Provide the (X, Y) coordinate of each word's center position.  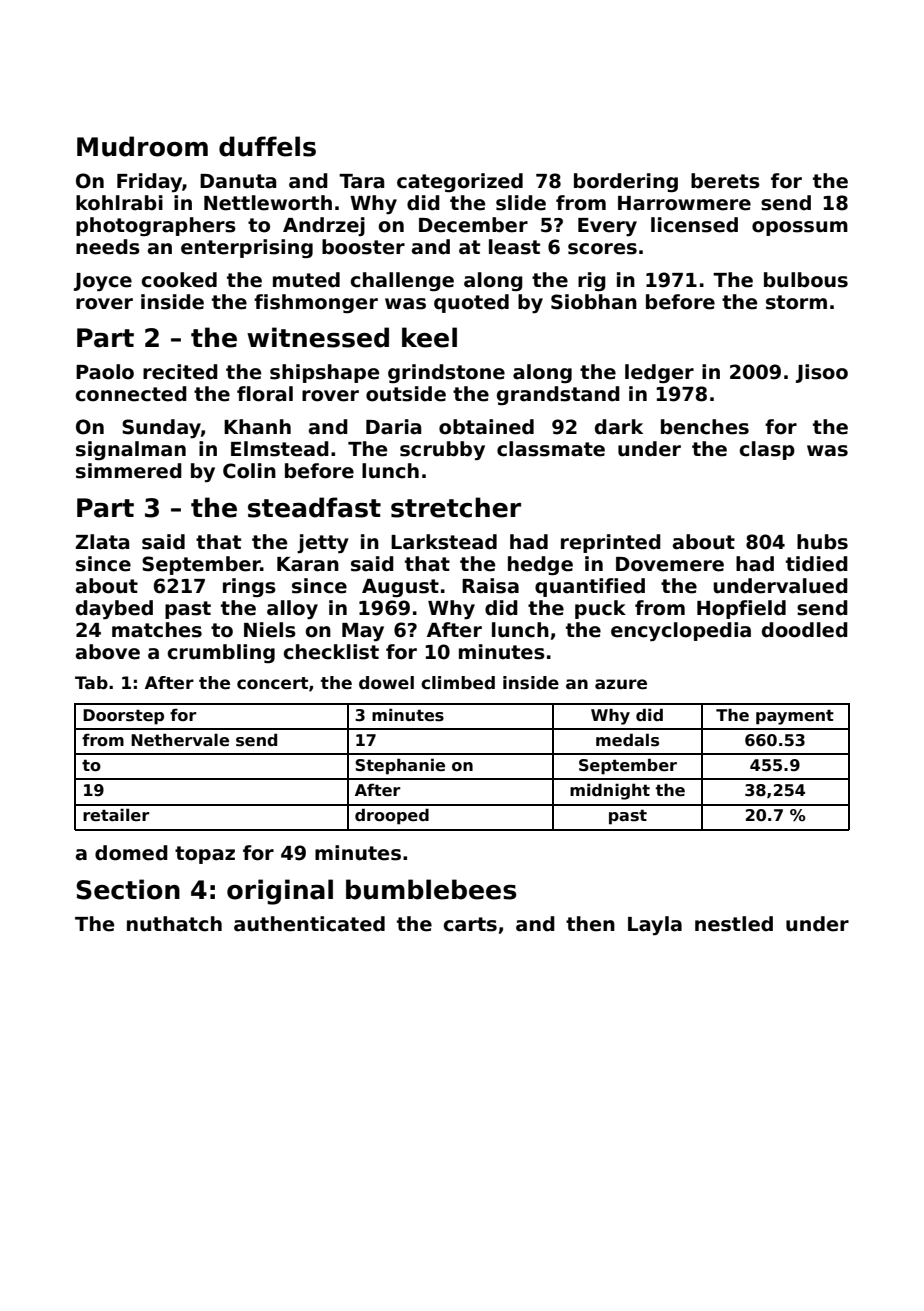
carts (470, 924)
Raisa (490, 586)
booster (363, 247)
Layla (655, 925)
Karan (308, 564)
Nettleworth (268, 203)
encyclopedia (681, 631)
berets (725, 181)
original (280, 892)
